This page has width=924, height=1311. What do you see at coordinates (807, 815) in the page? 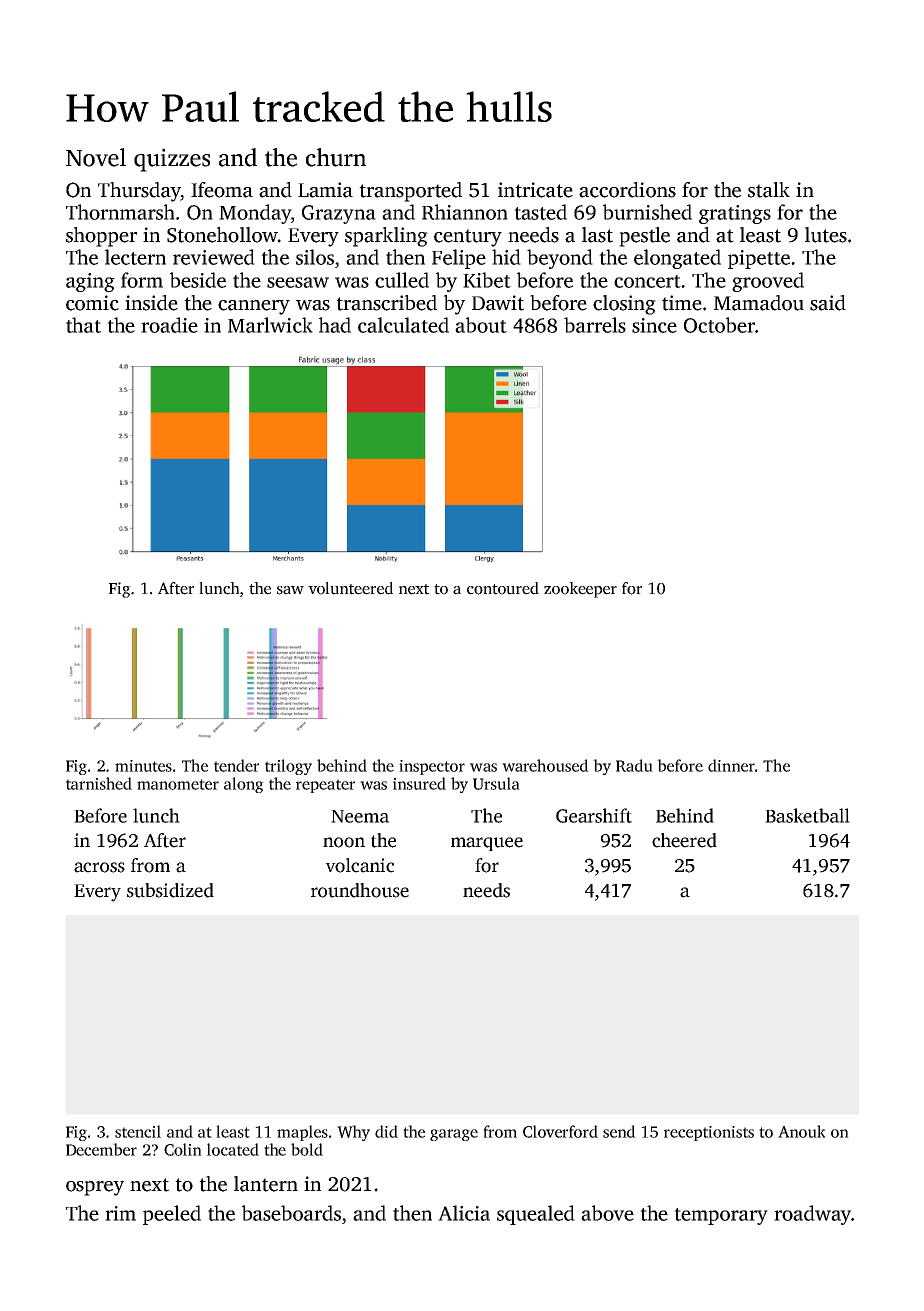
I see `Basketball` at bounding box center [807, 815].
